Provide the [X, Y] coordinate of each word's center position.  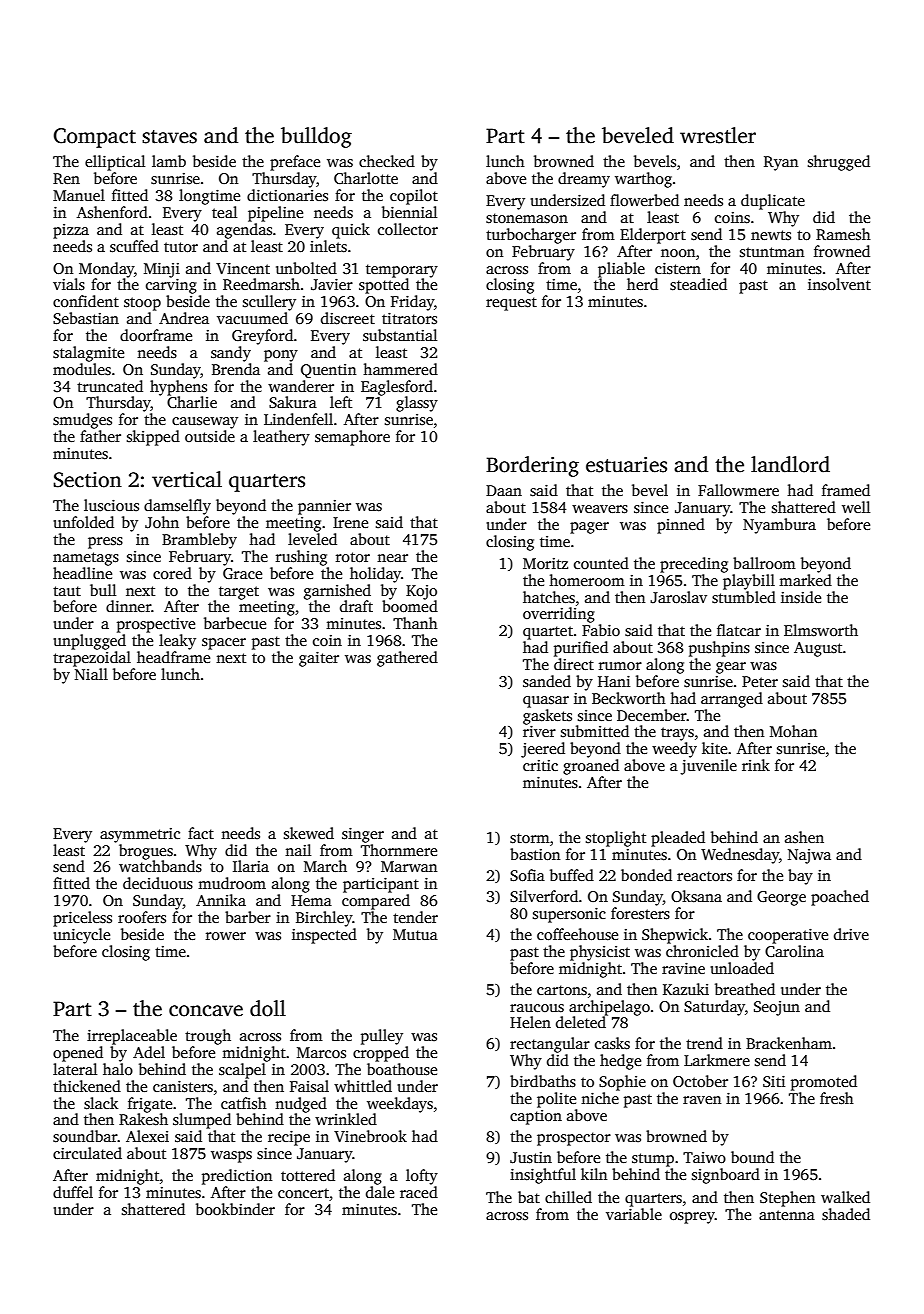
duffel [73, 1192]
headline [82, 573]
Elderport [653, 236]
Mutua [415, 934]
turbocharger [531, 236]
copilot [414, 197]
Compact [95, 138]
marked [805, 580]
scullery [269, 303]
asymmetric [140, 835]
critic [540, 765]
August [818, 649]
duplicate [773, 202]
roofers [142, 917]
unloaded [742, 968]
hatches [549, 597]
